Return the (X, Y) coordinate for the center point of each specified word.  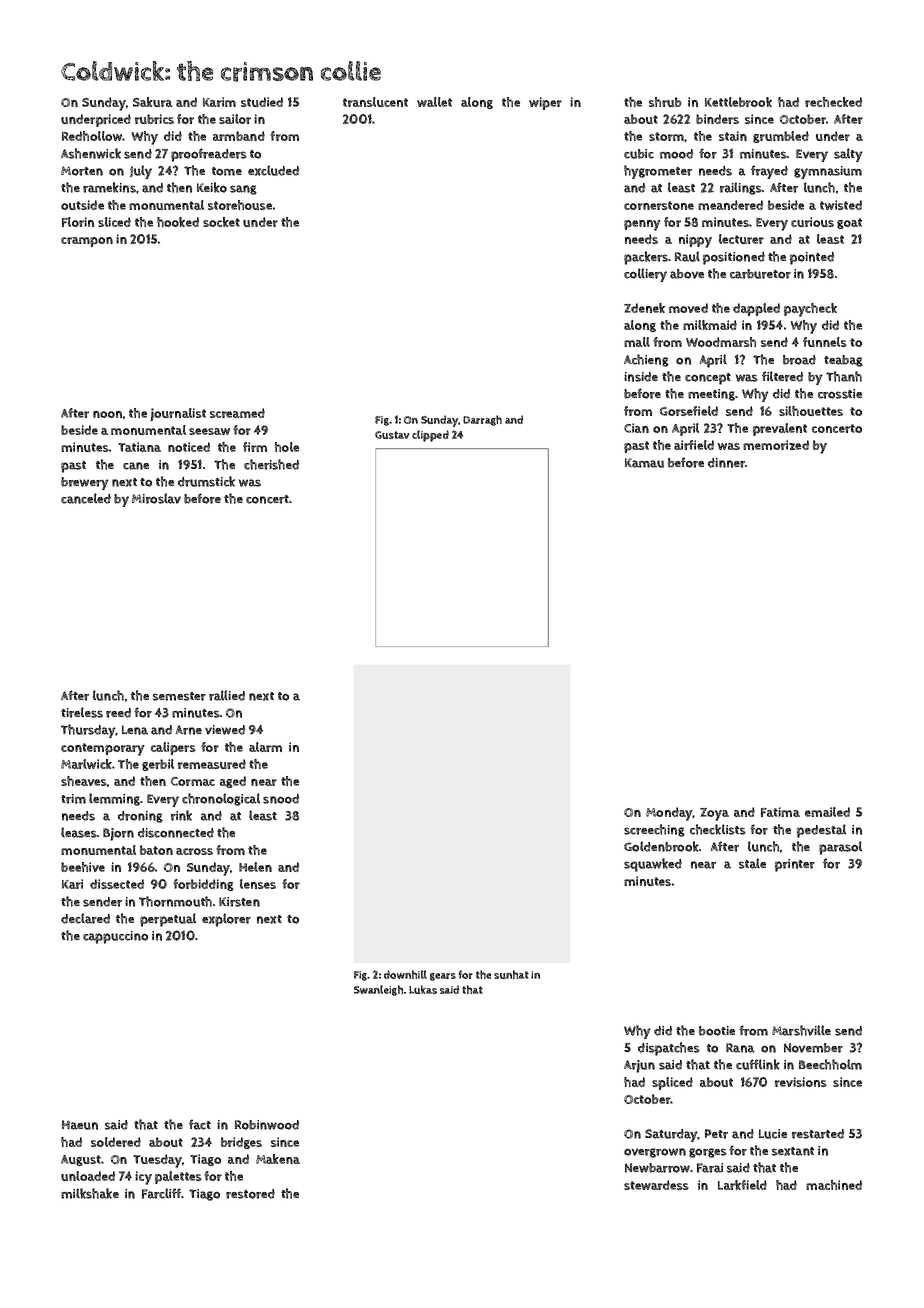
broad (799, 360)
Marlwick (87, 764)
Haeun (80, 1125)
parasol (840, 848)
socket (221, 222)
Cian (636, 428)
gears (443, 977)
